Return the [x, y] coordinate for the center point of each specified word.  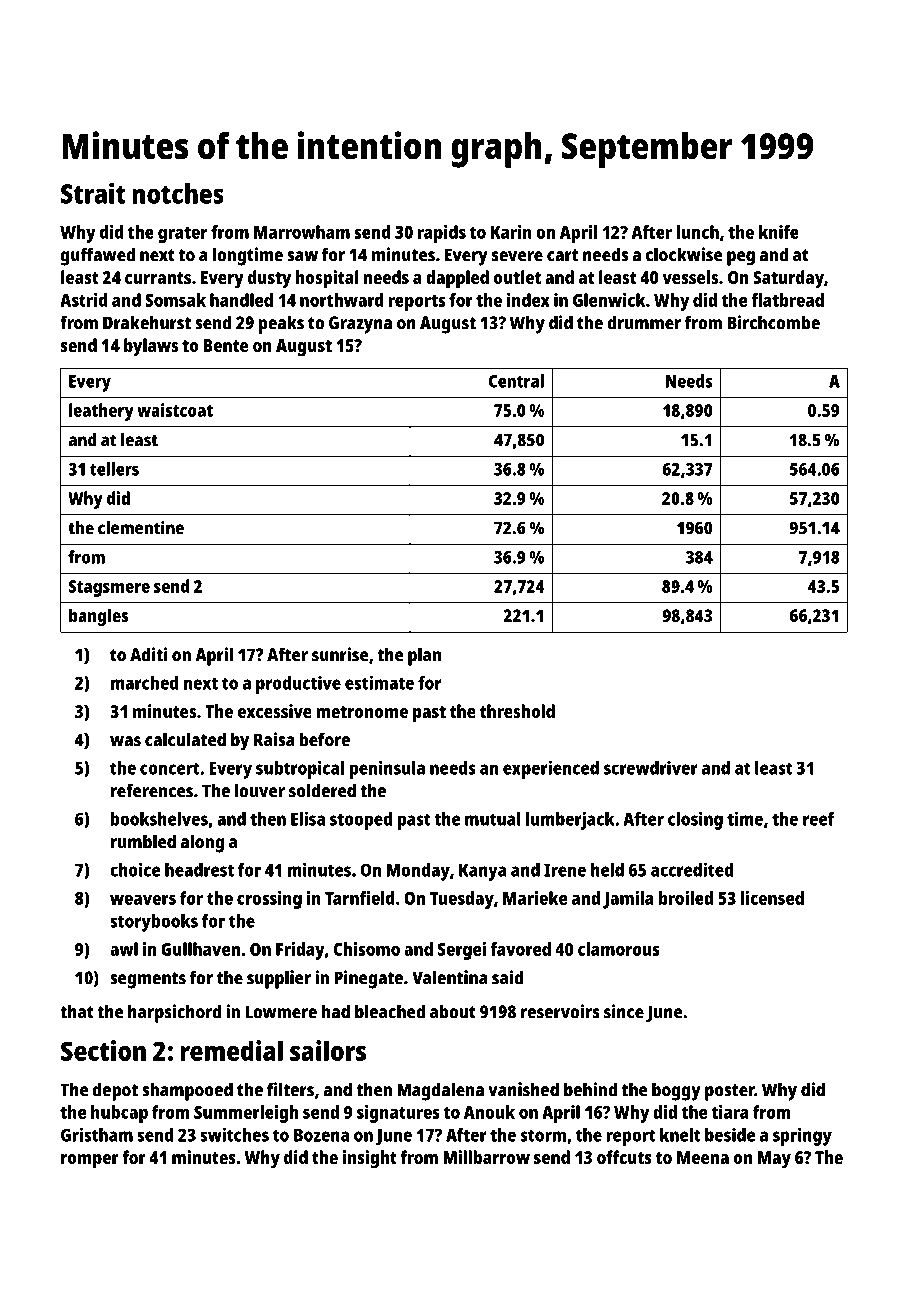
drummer [644, 322]
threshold [517, 711]
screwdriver [651, 768]
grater [182, 235]
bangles [98, 617]
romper [90, 1161]
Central [516, 381]
